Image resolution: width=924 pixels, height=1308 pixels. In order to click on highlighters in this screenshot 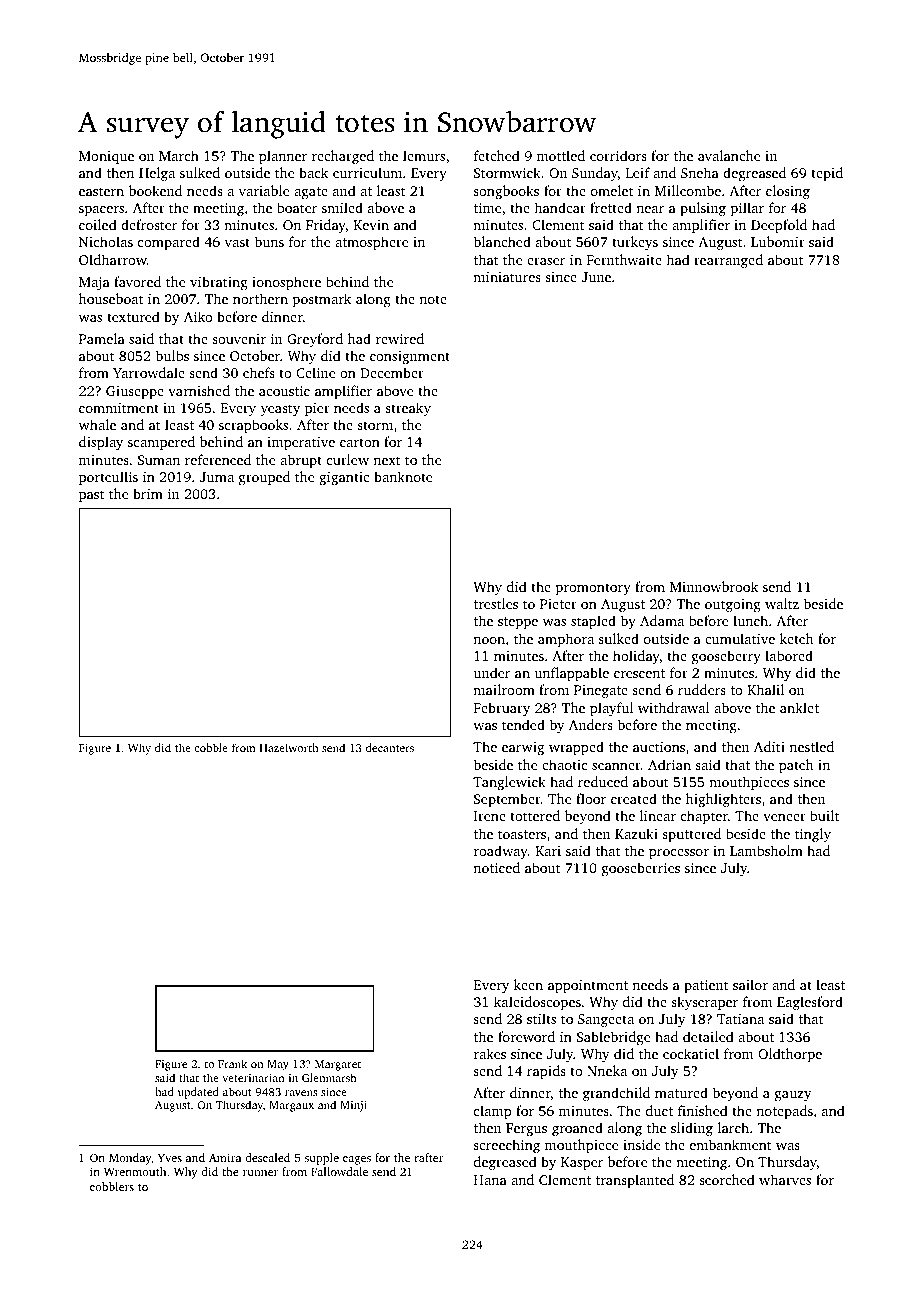, I will do `click(723, 800)`.
